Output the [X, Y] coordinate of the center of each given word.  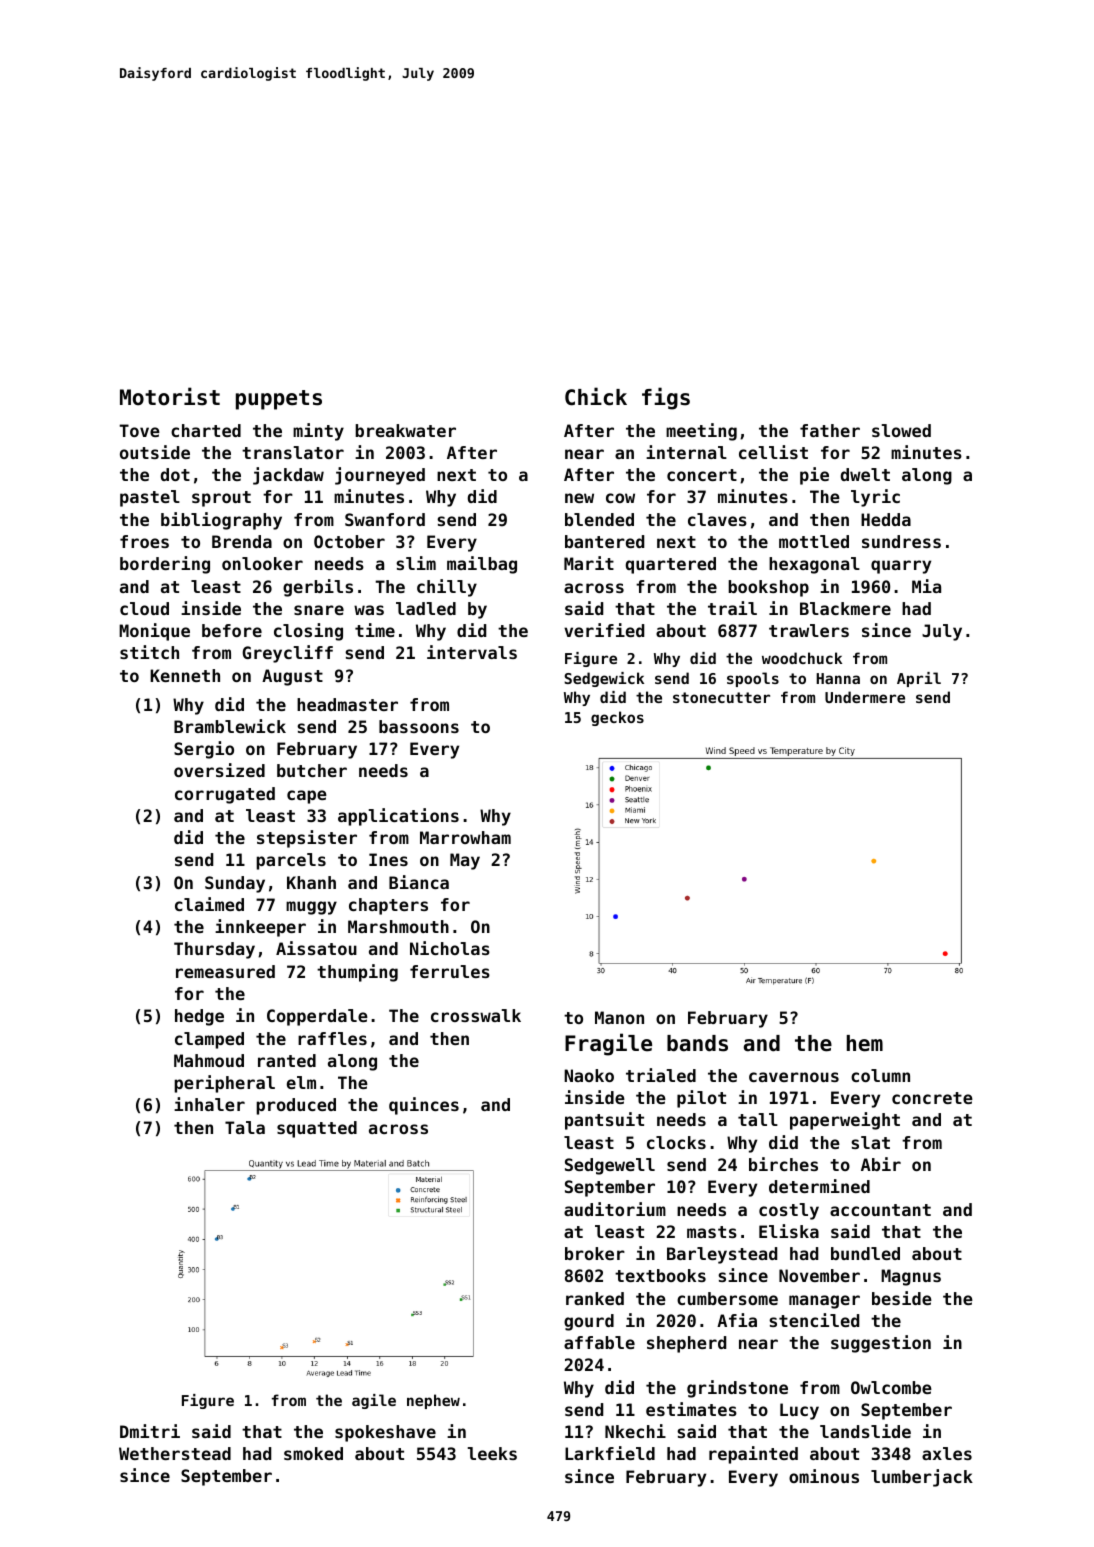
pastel [150, 498]
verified [604, 630]
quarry [901, 567]
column [880, 1075]
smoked [313, 1453]
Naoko [589, 1075]
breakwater [405, 430]
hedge [199, 1017]
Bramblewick [230, 726]
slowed [901, 430]
